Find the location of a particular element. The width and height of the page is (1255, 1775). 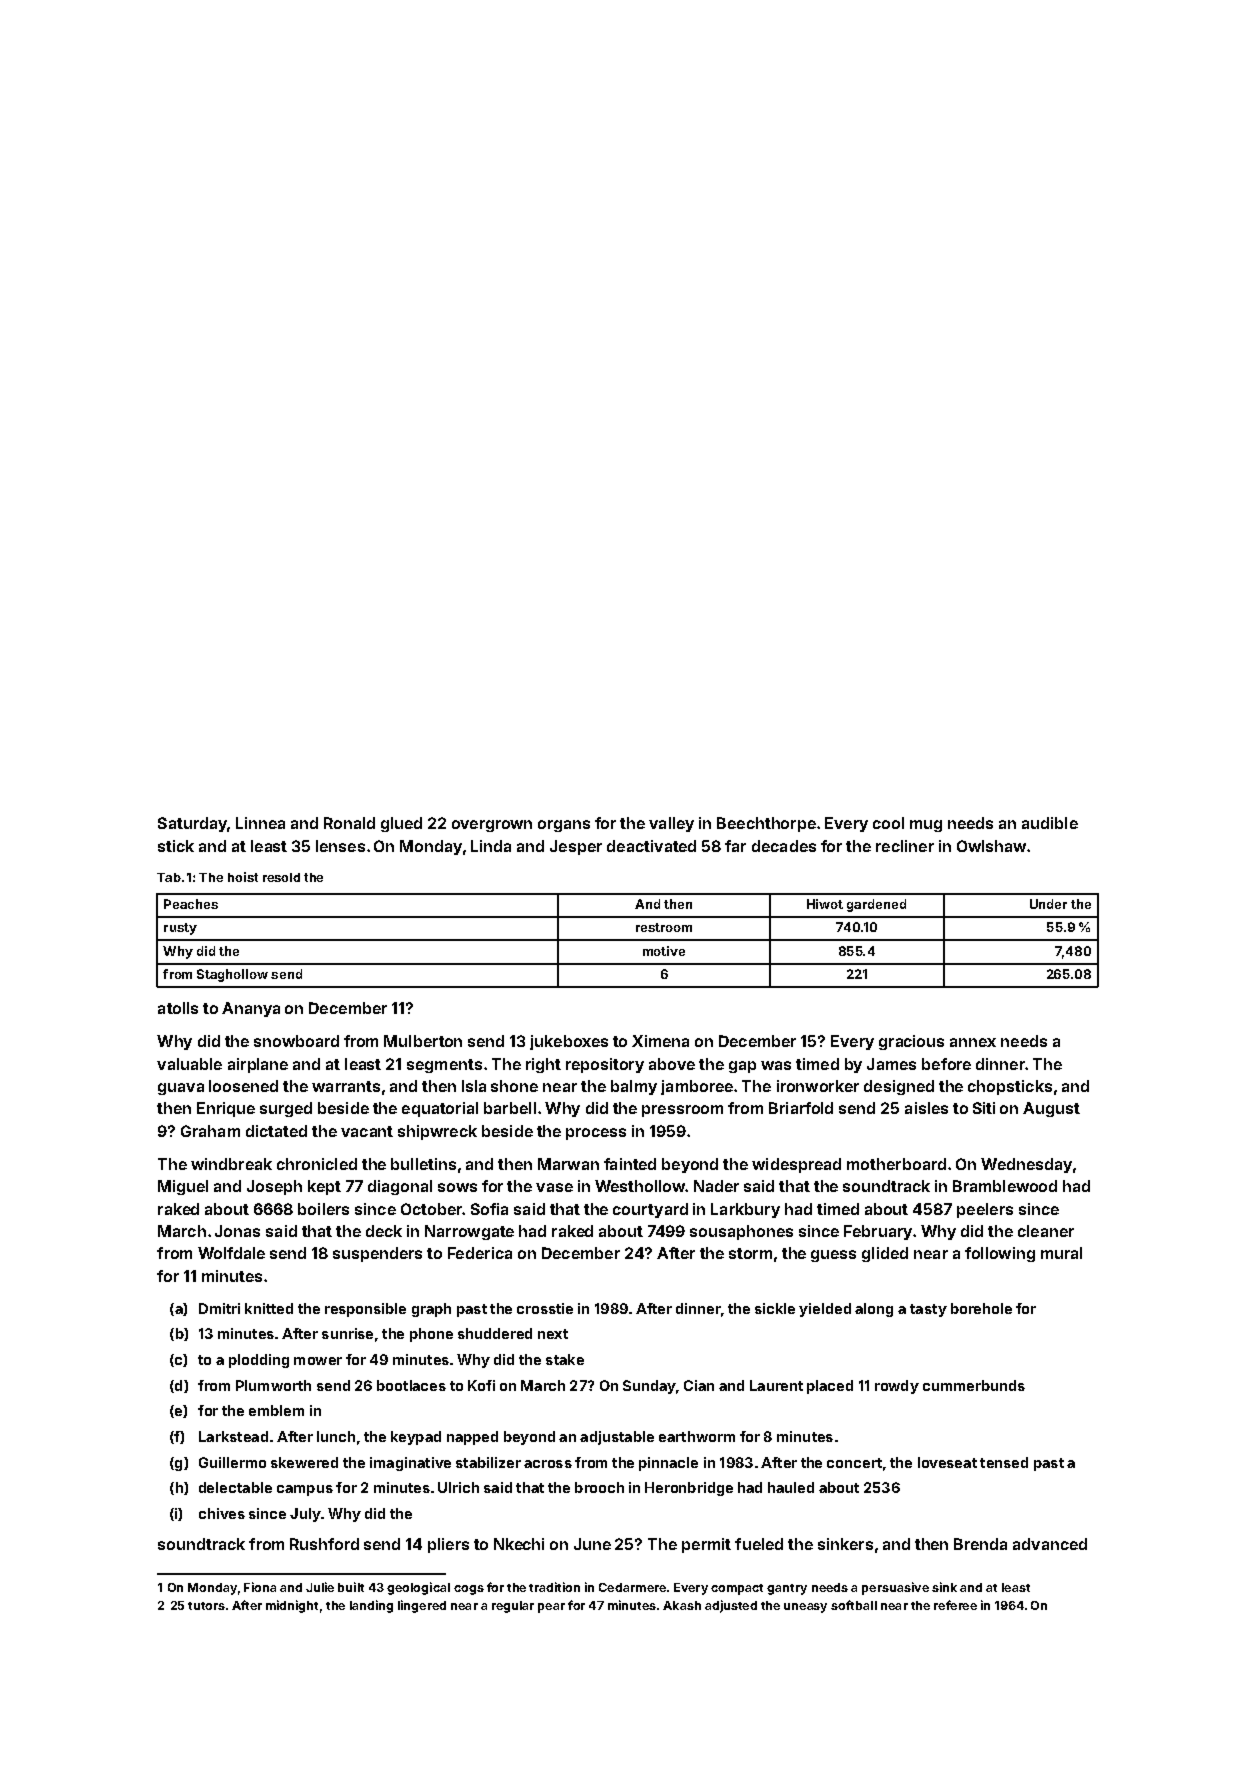

adjusted is located at coordinates (731, 1606).
